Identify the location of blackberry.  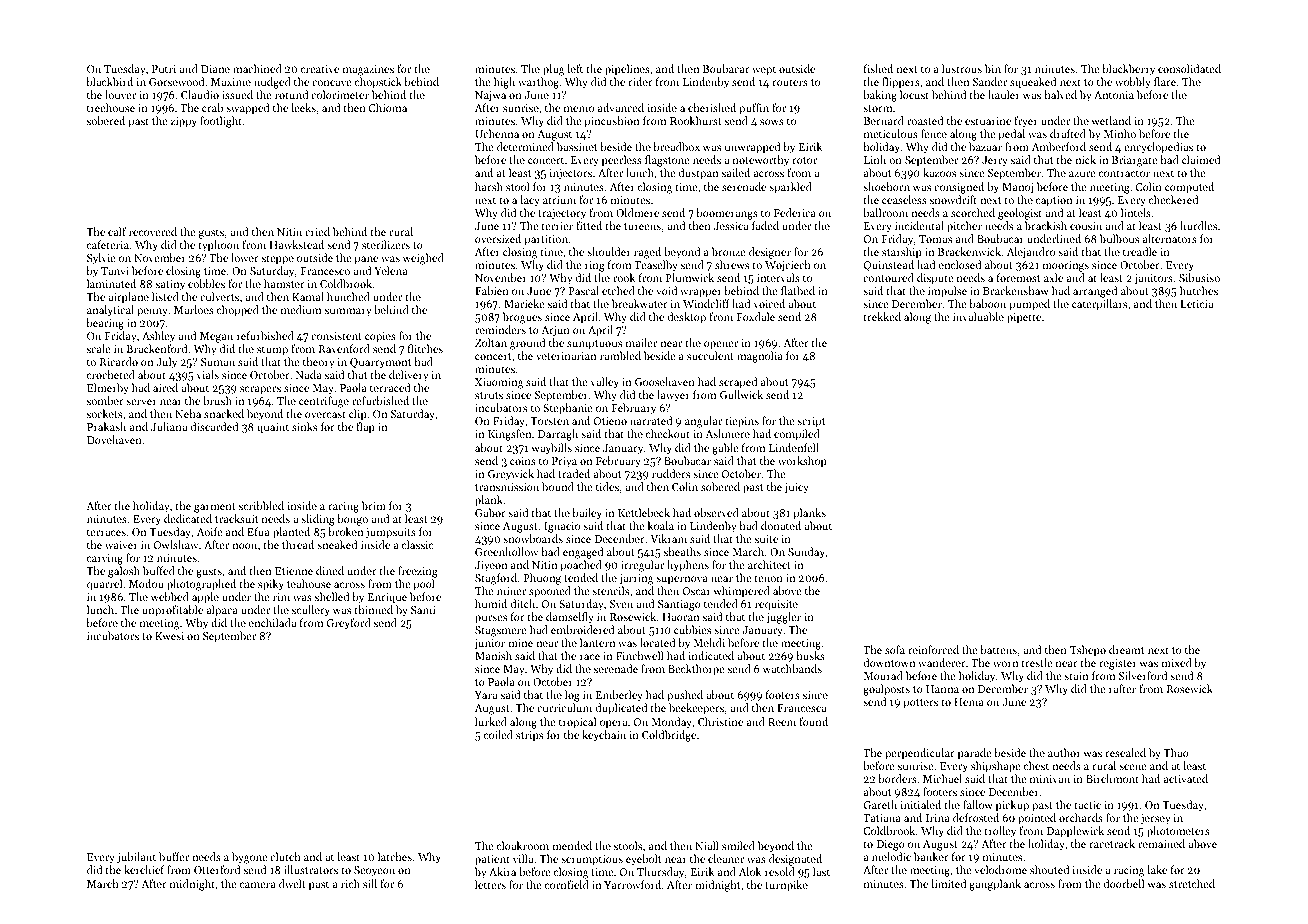
(1128, 70).
